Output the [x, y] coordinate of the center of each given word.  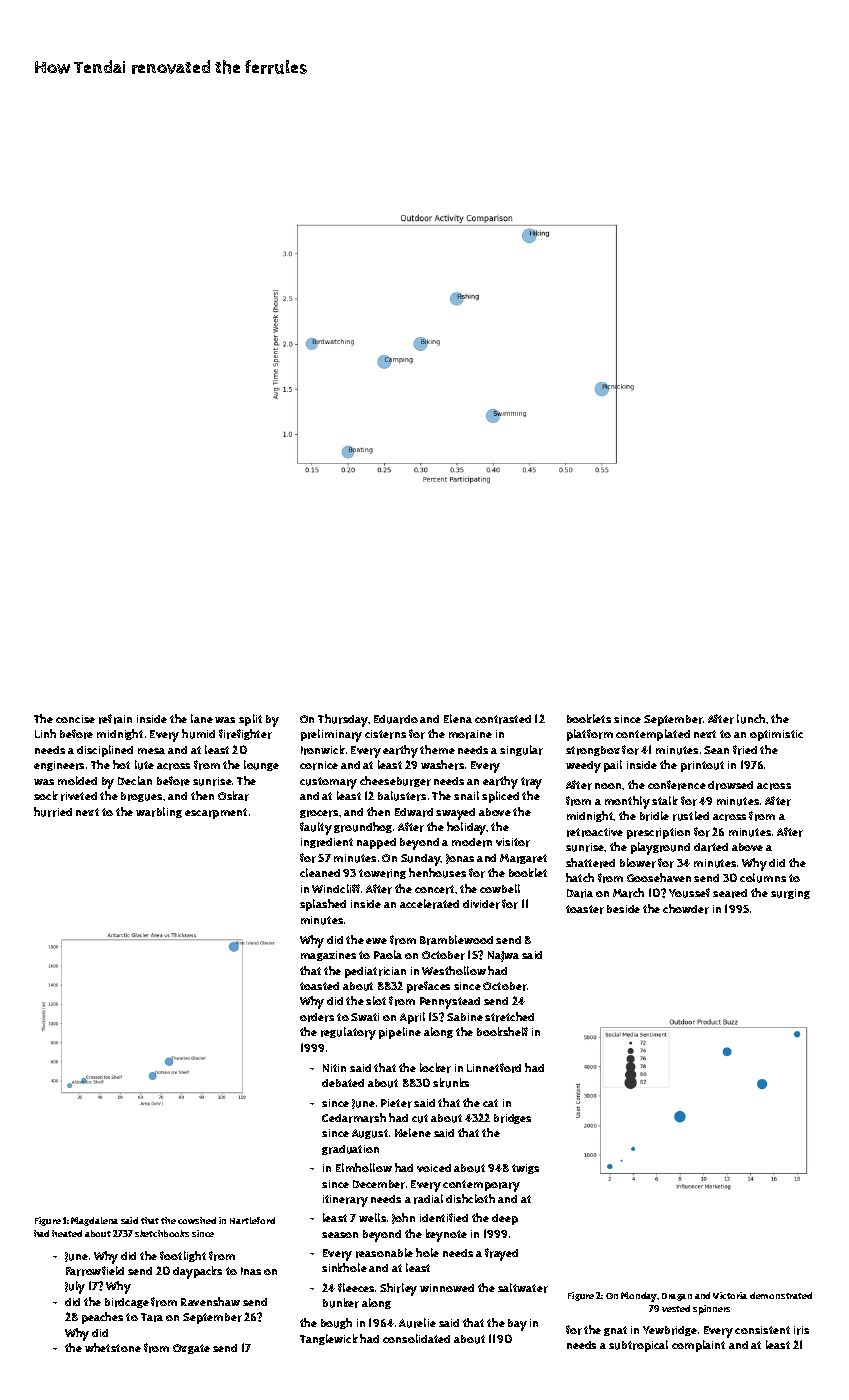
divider [481, 904]
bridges [512, 1119]
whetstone [113, 1347]
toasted [319, 986]
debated [343, 1083]
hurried [53, 812]
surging [790, 894]
